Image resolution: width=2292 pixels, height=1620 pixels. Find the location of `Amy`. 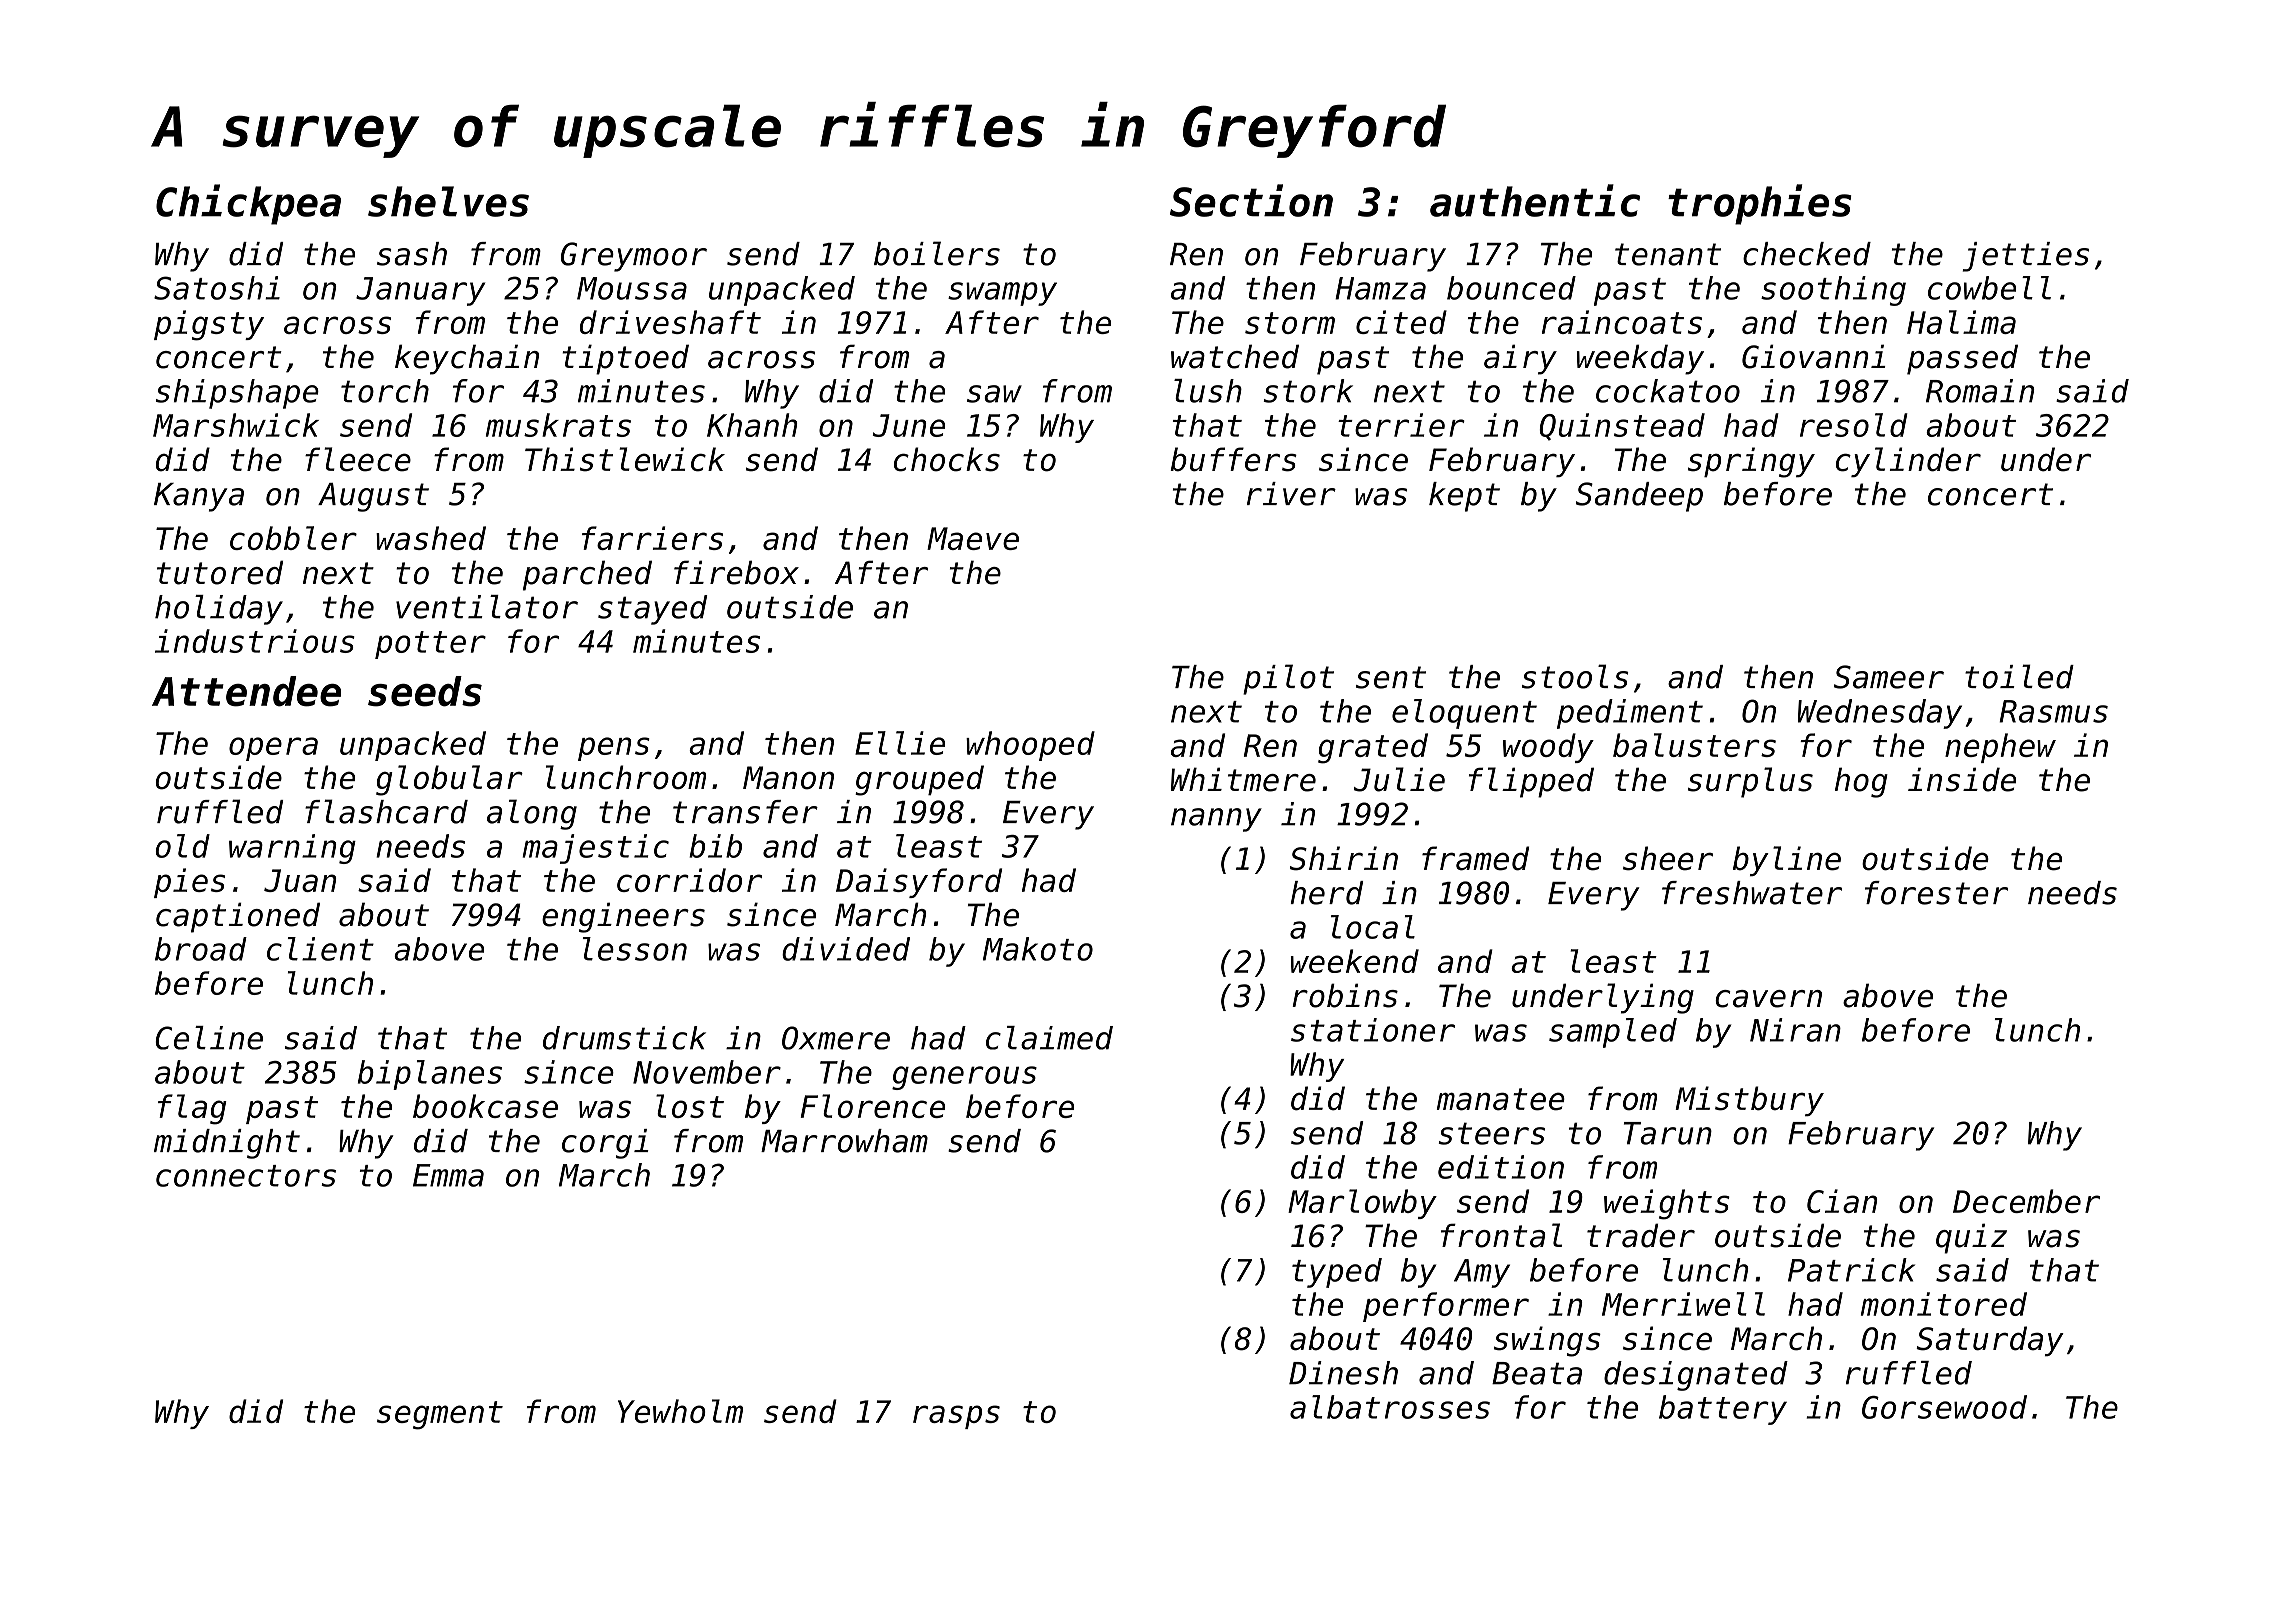

Amy is located at coordinates (1482, 1273).
